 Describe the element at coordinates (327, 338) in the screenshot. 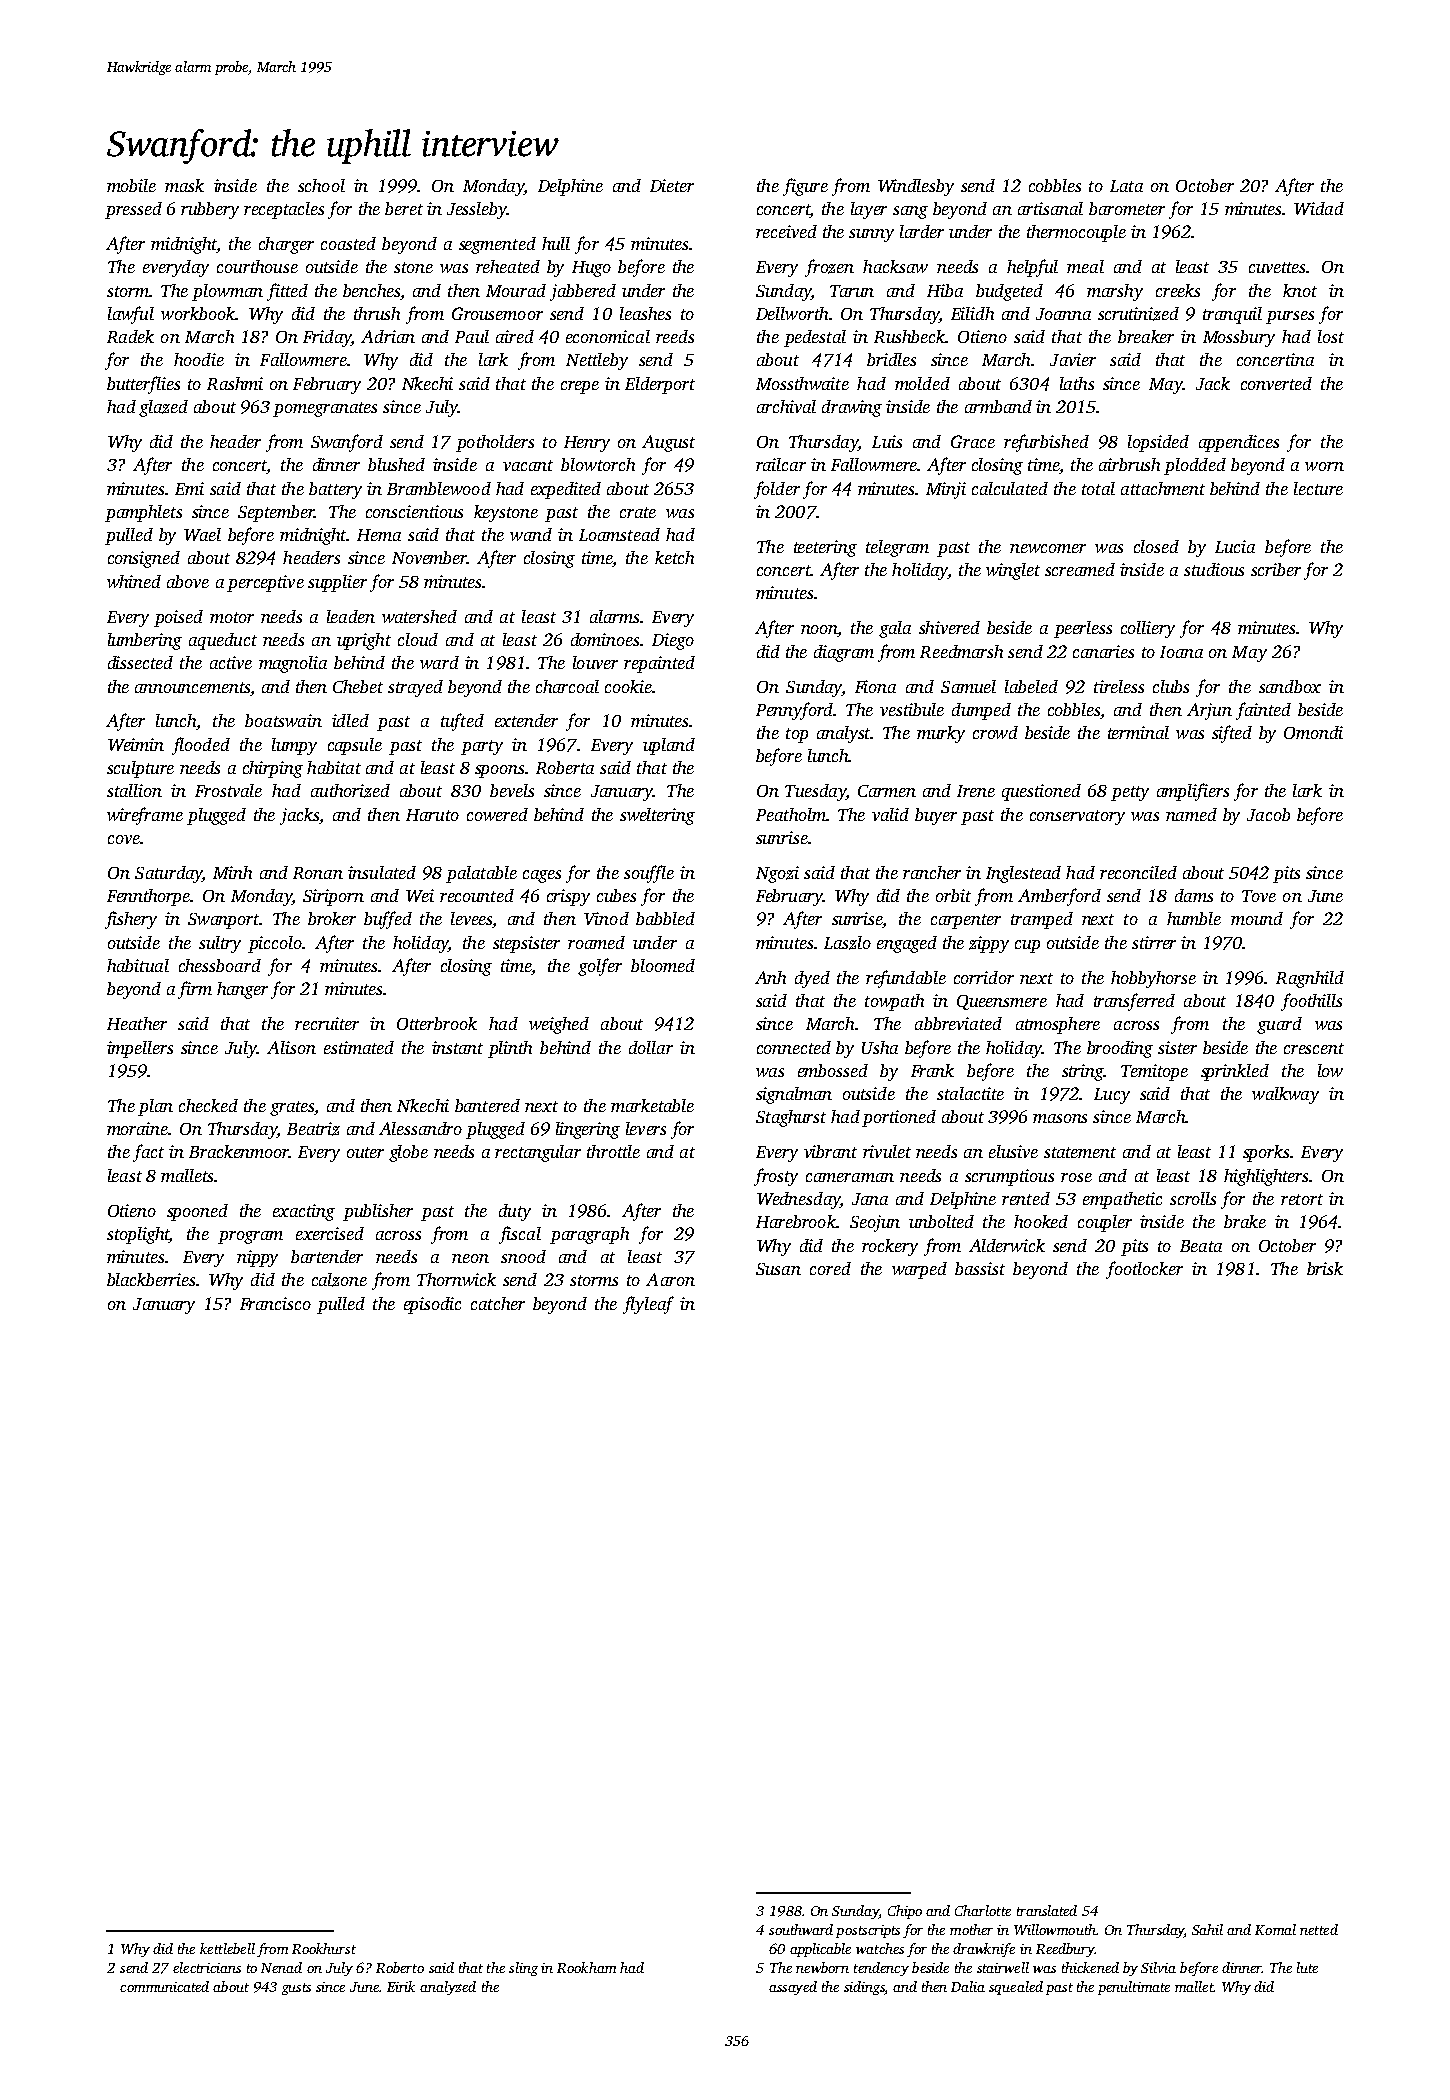

I see `Friday` at that location.
